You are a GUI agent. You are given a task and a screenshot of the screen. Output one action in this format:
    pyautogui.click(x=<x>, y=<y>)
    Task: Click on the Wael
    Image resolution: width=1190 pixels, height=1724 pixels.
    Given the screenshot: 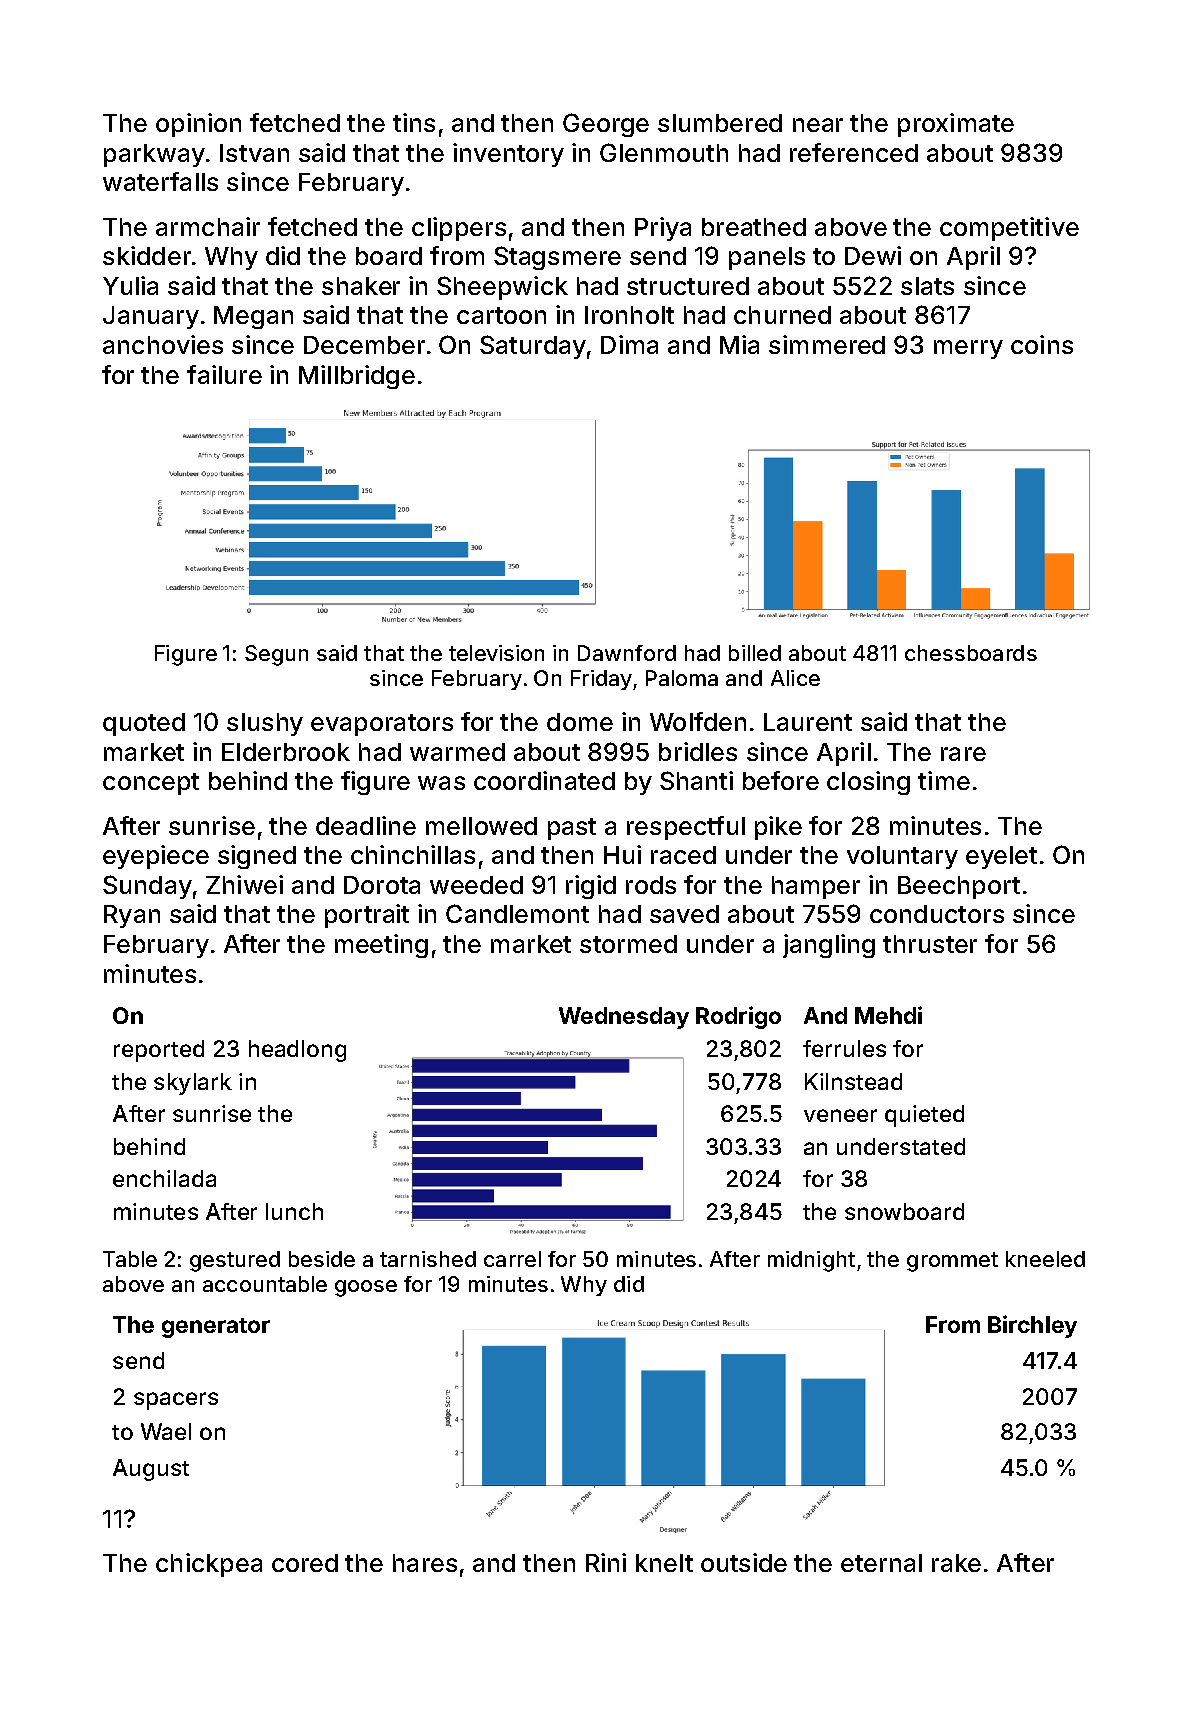 What is the action you would take?
    pyautogui.click(x=166, y=1431)
